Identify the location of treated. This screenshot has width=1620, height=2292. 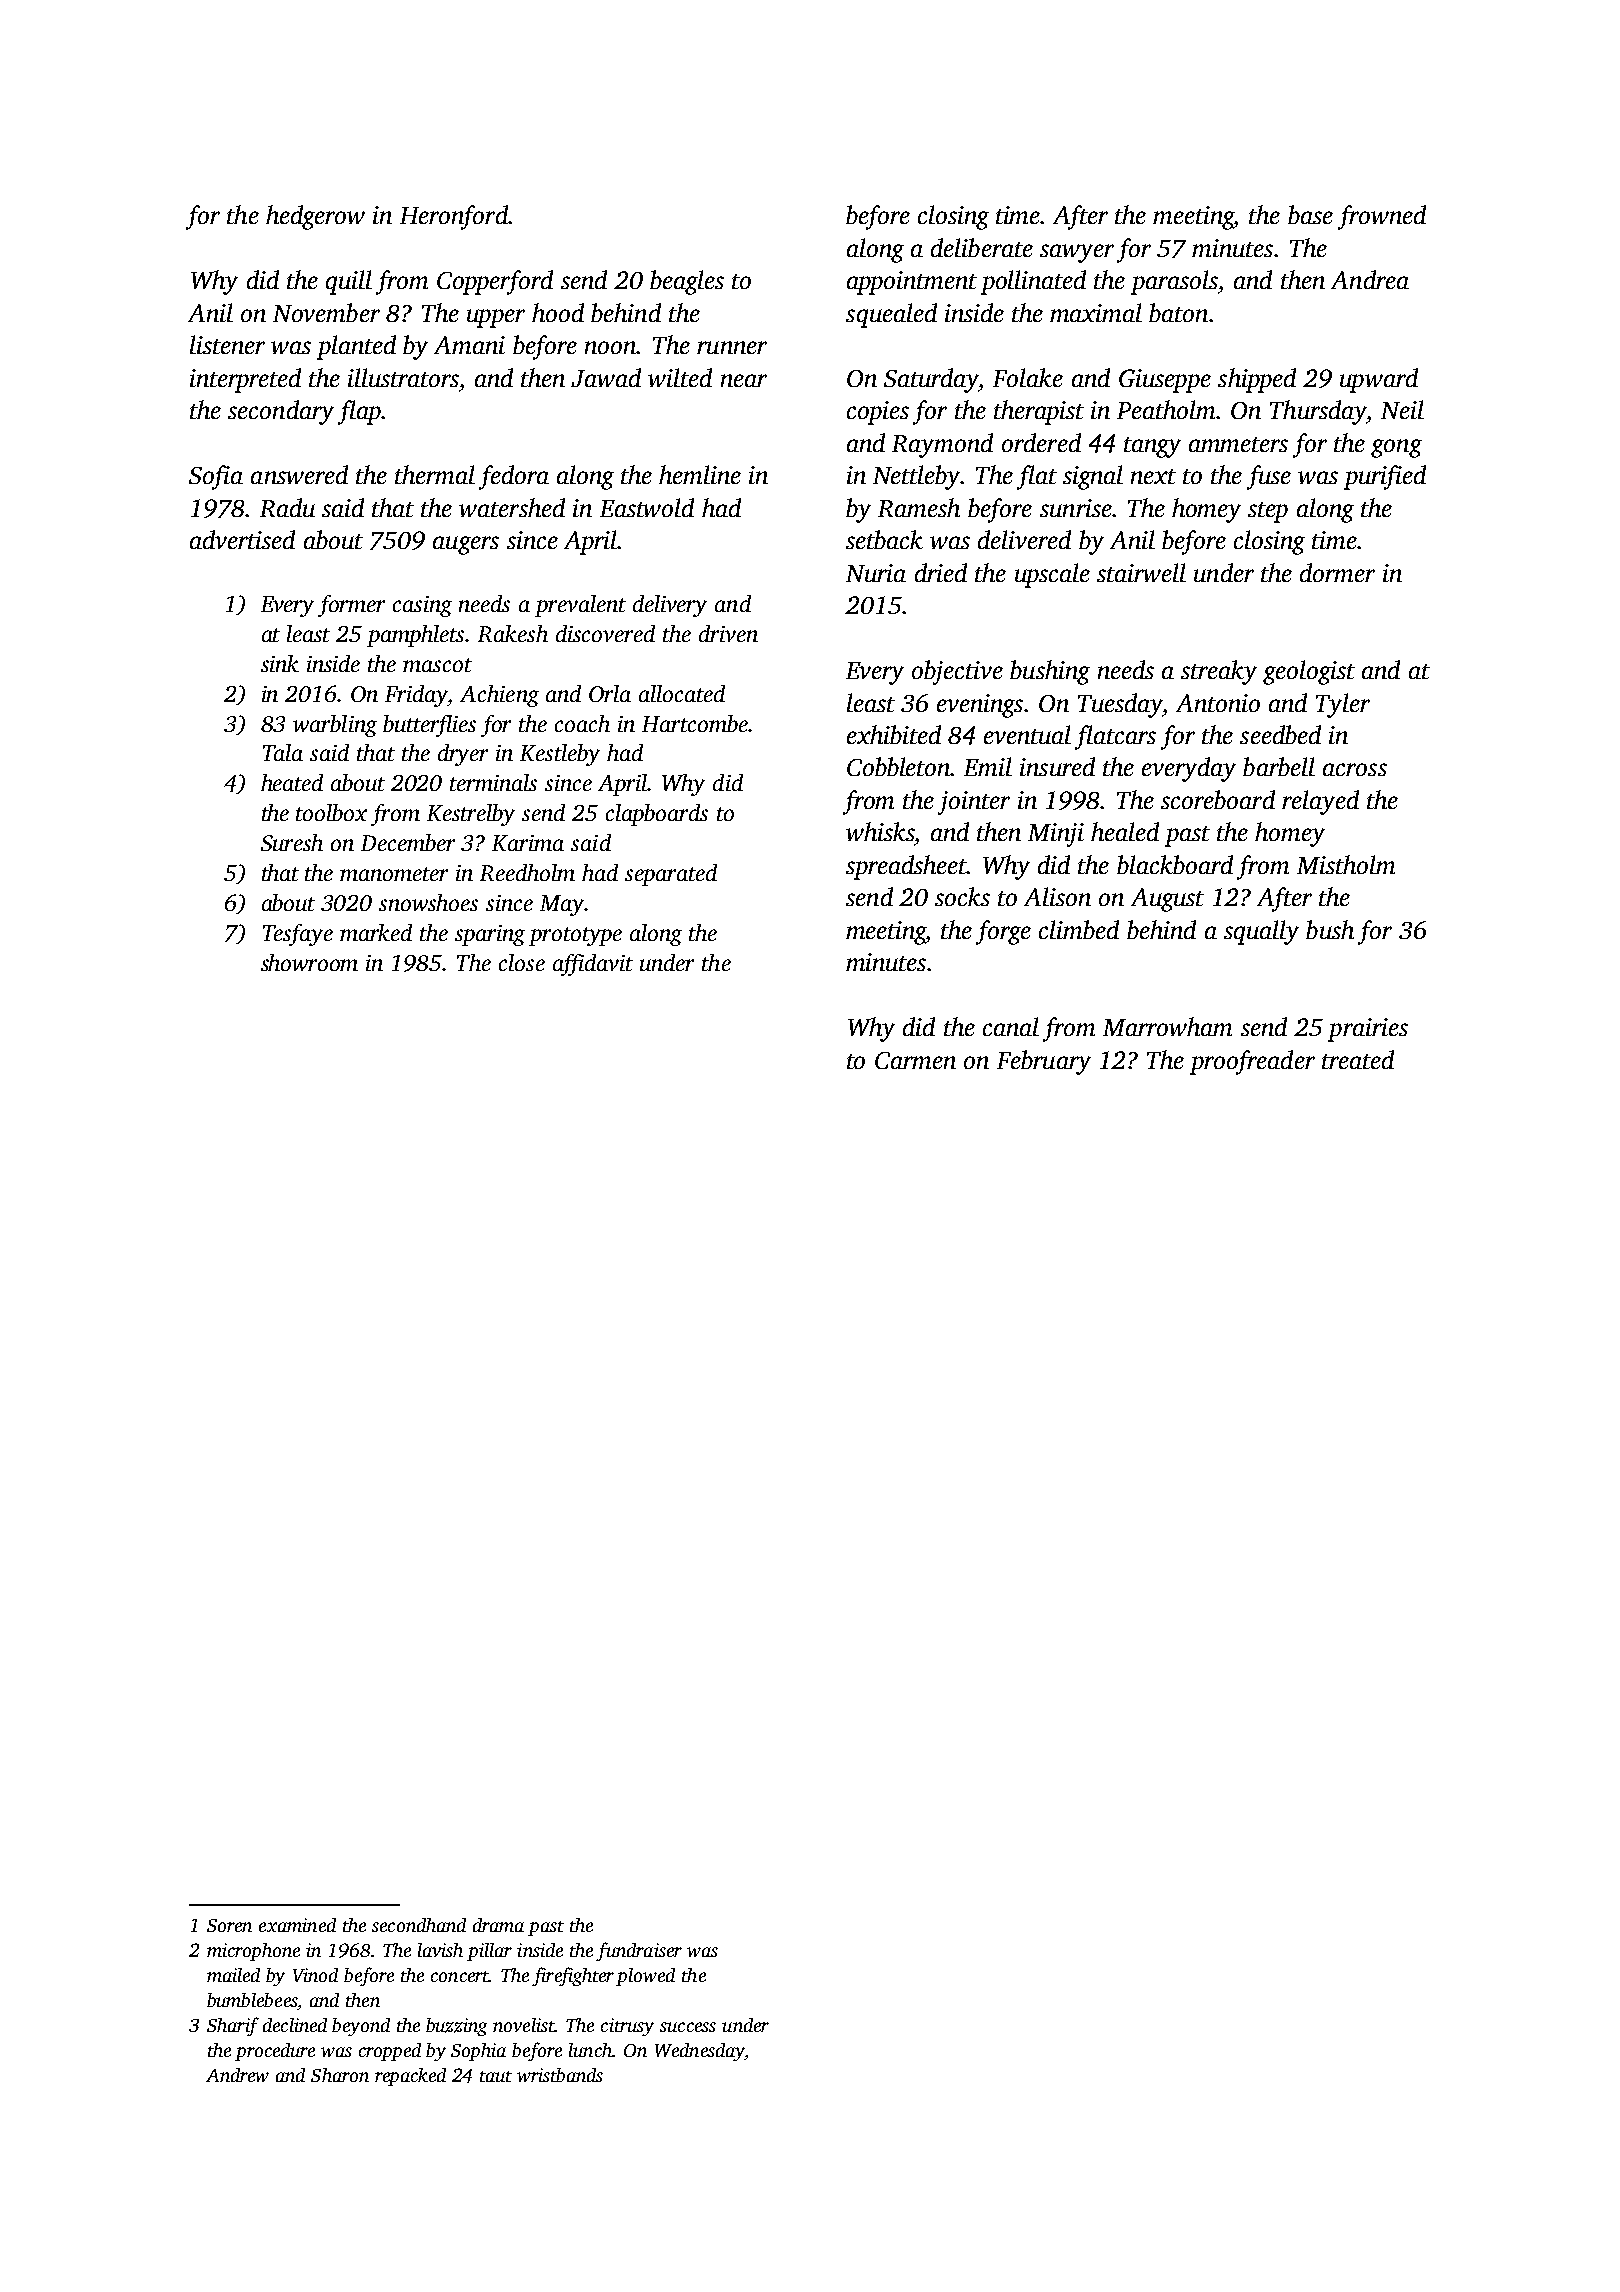
(1358, 1059).
